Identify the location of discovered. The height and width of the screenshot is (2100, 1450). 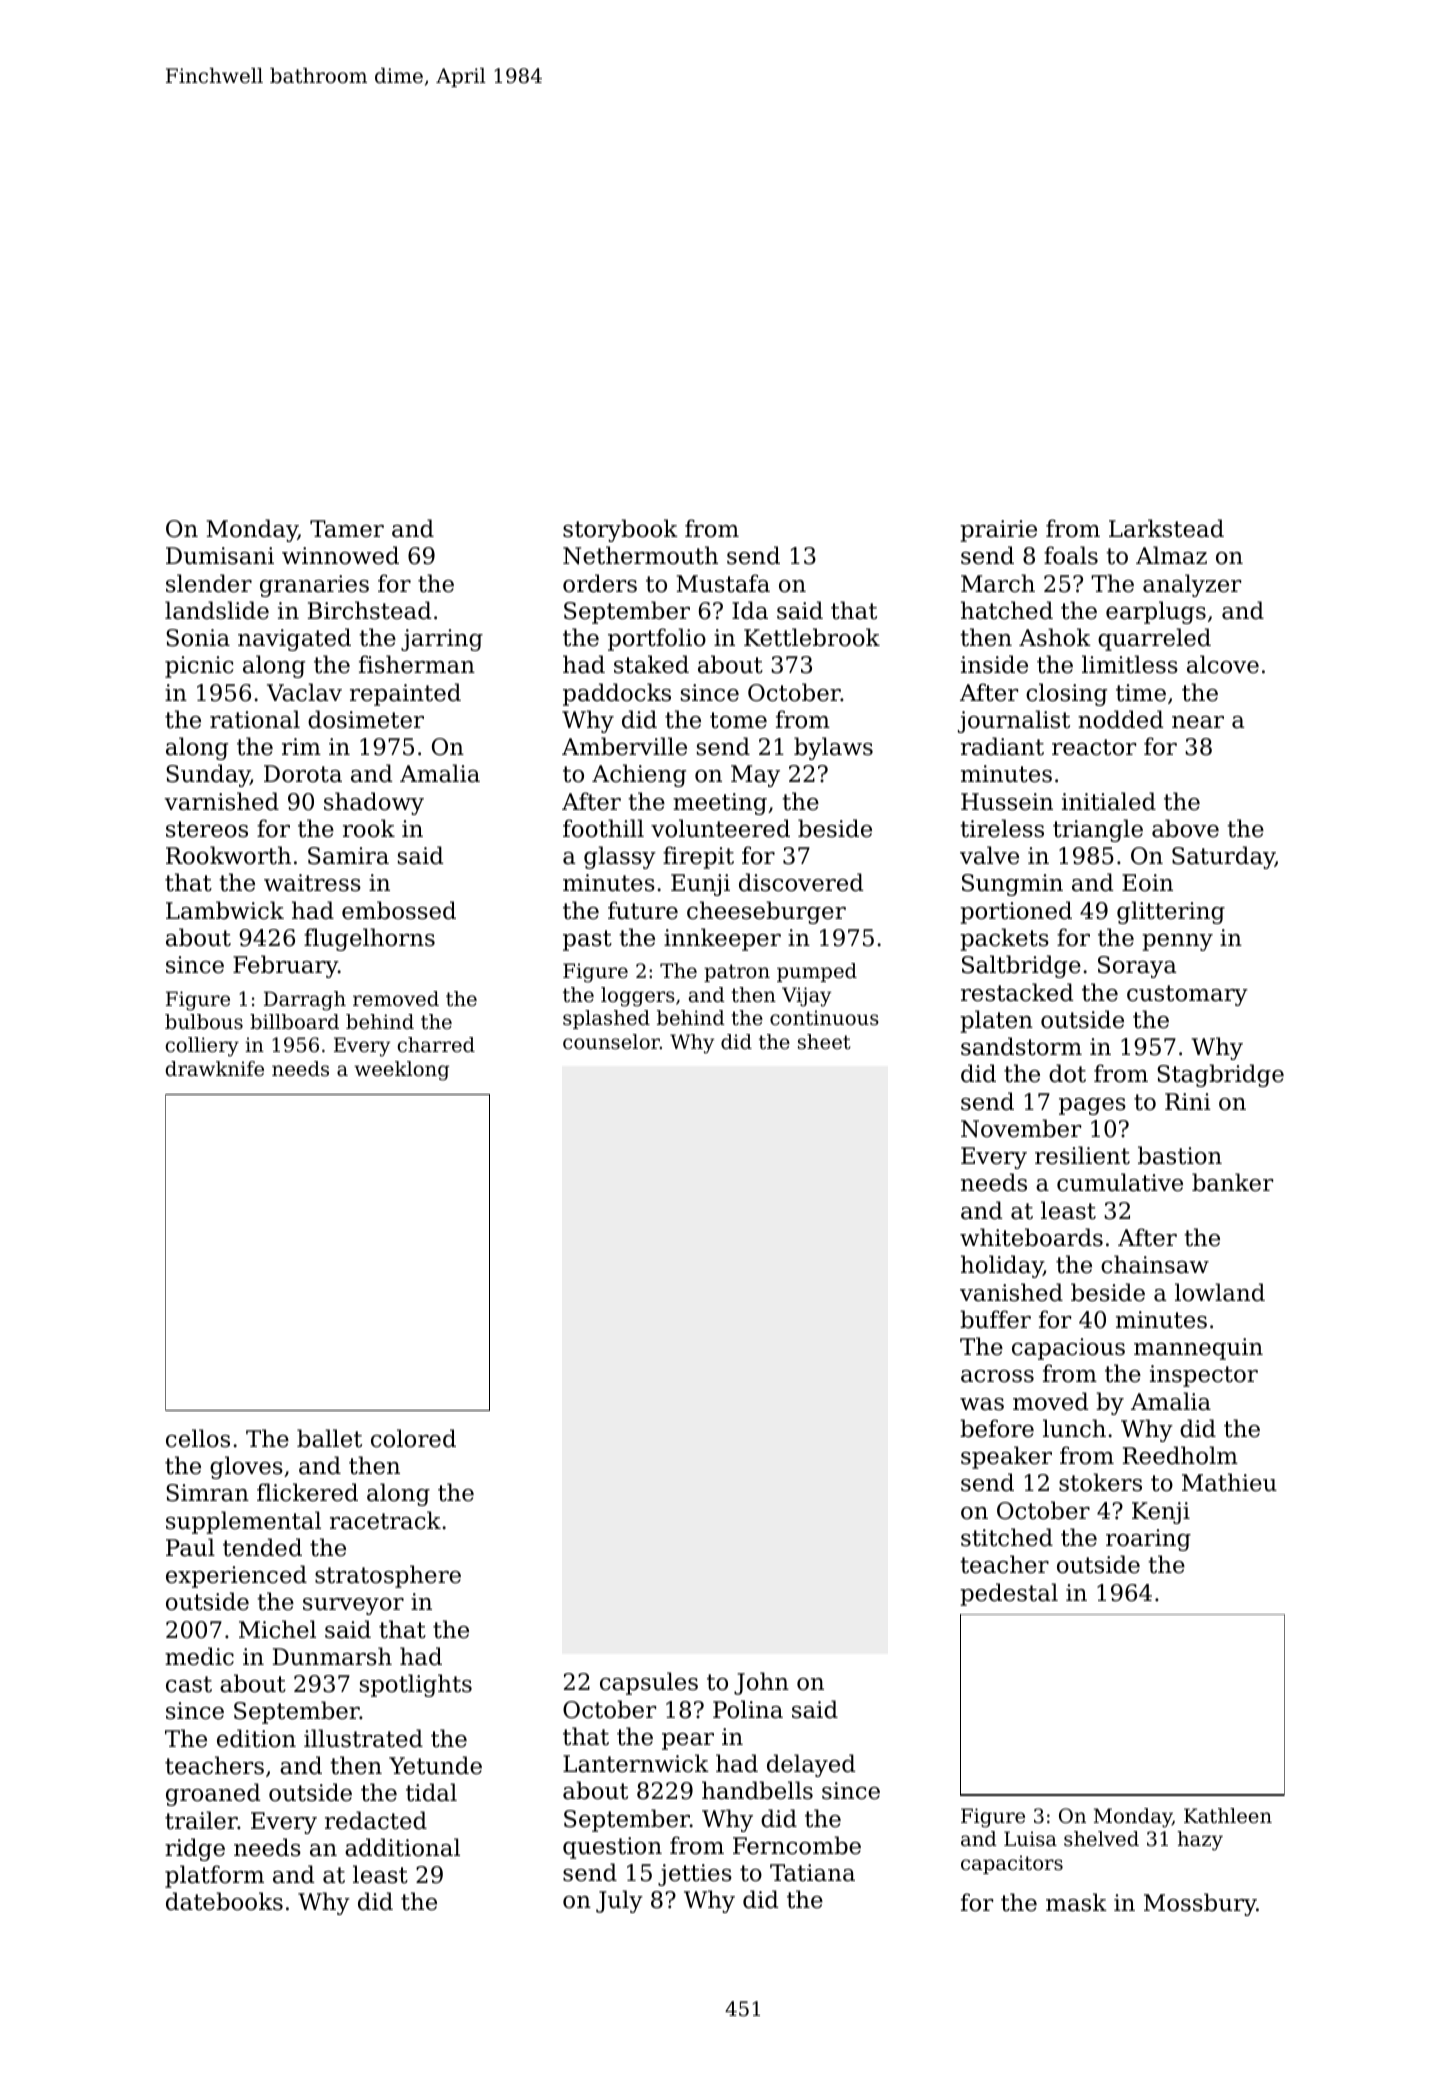
(801, 882).
